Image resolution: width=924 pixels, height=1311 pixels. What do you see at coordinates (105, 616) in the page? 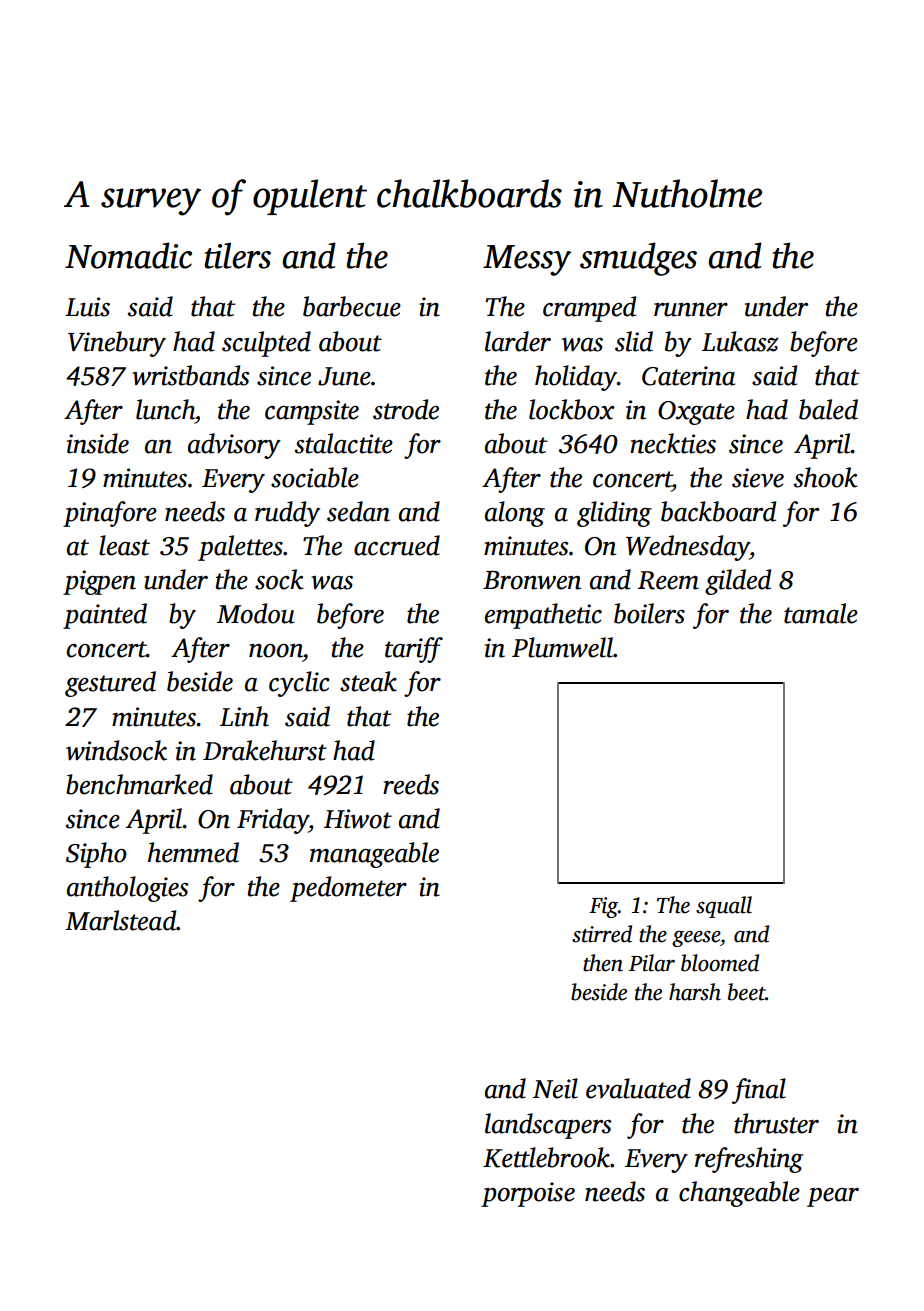
I see `painted` at bounding box center [105, 616].
